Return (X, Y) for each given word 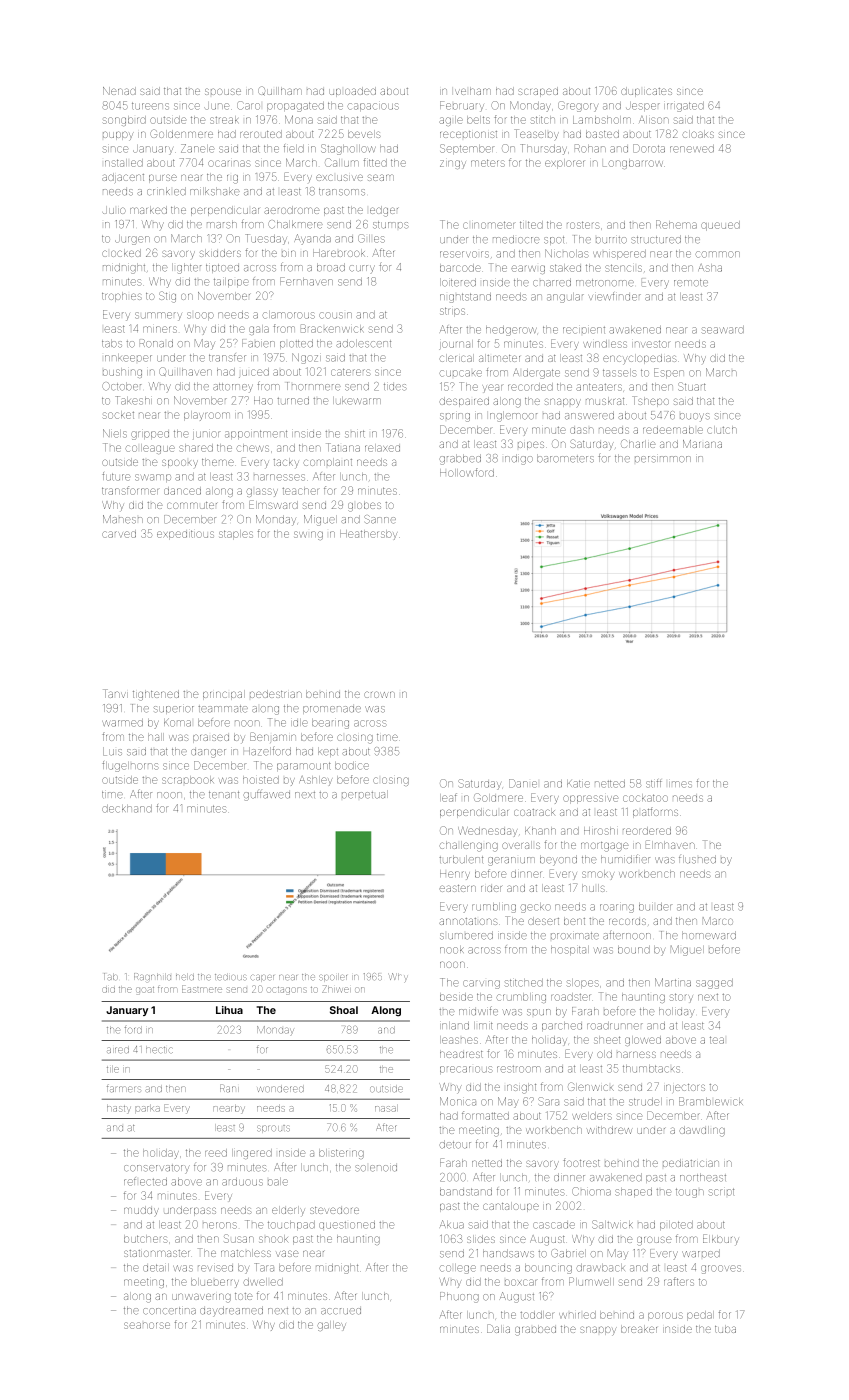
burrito (611, 240)
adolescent (363, 343)
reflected (145, 1181)
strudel (645, 1102)
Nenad (119, 91)
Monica (458, 1101)
